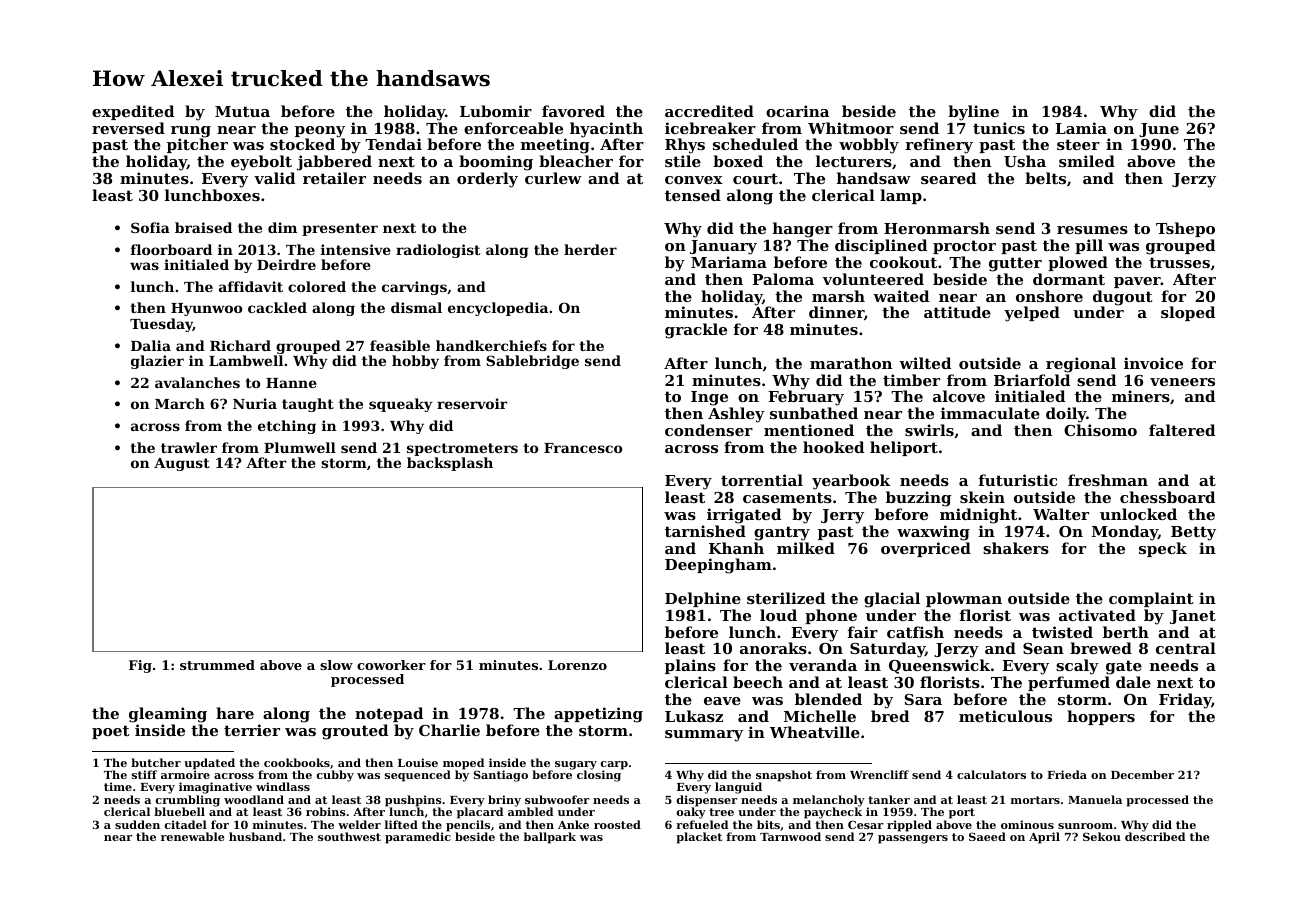  What do you see at coordinates (699, 838) in the screenshot?
I see `placket` at bounding box center [699, 838].
